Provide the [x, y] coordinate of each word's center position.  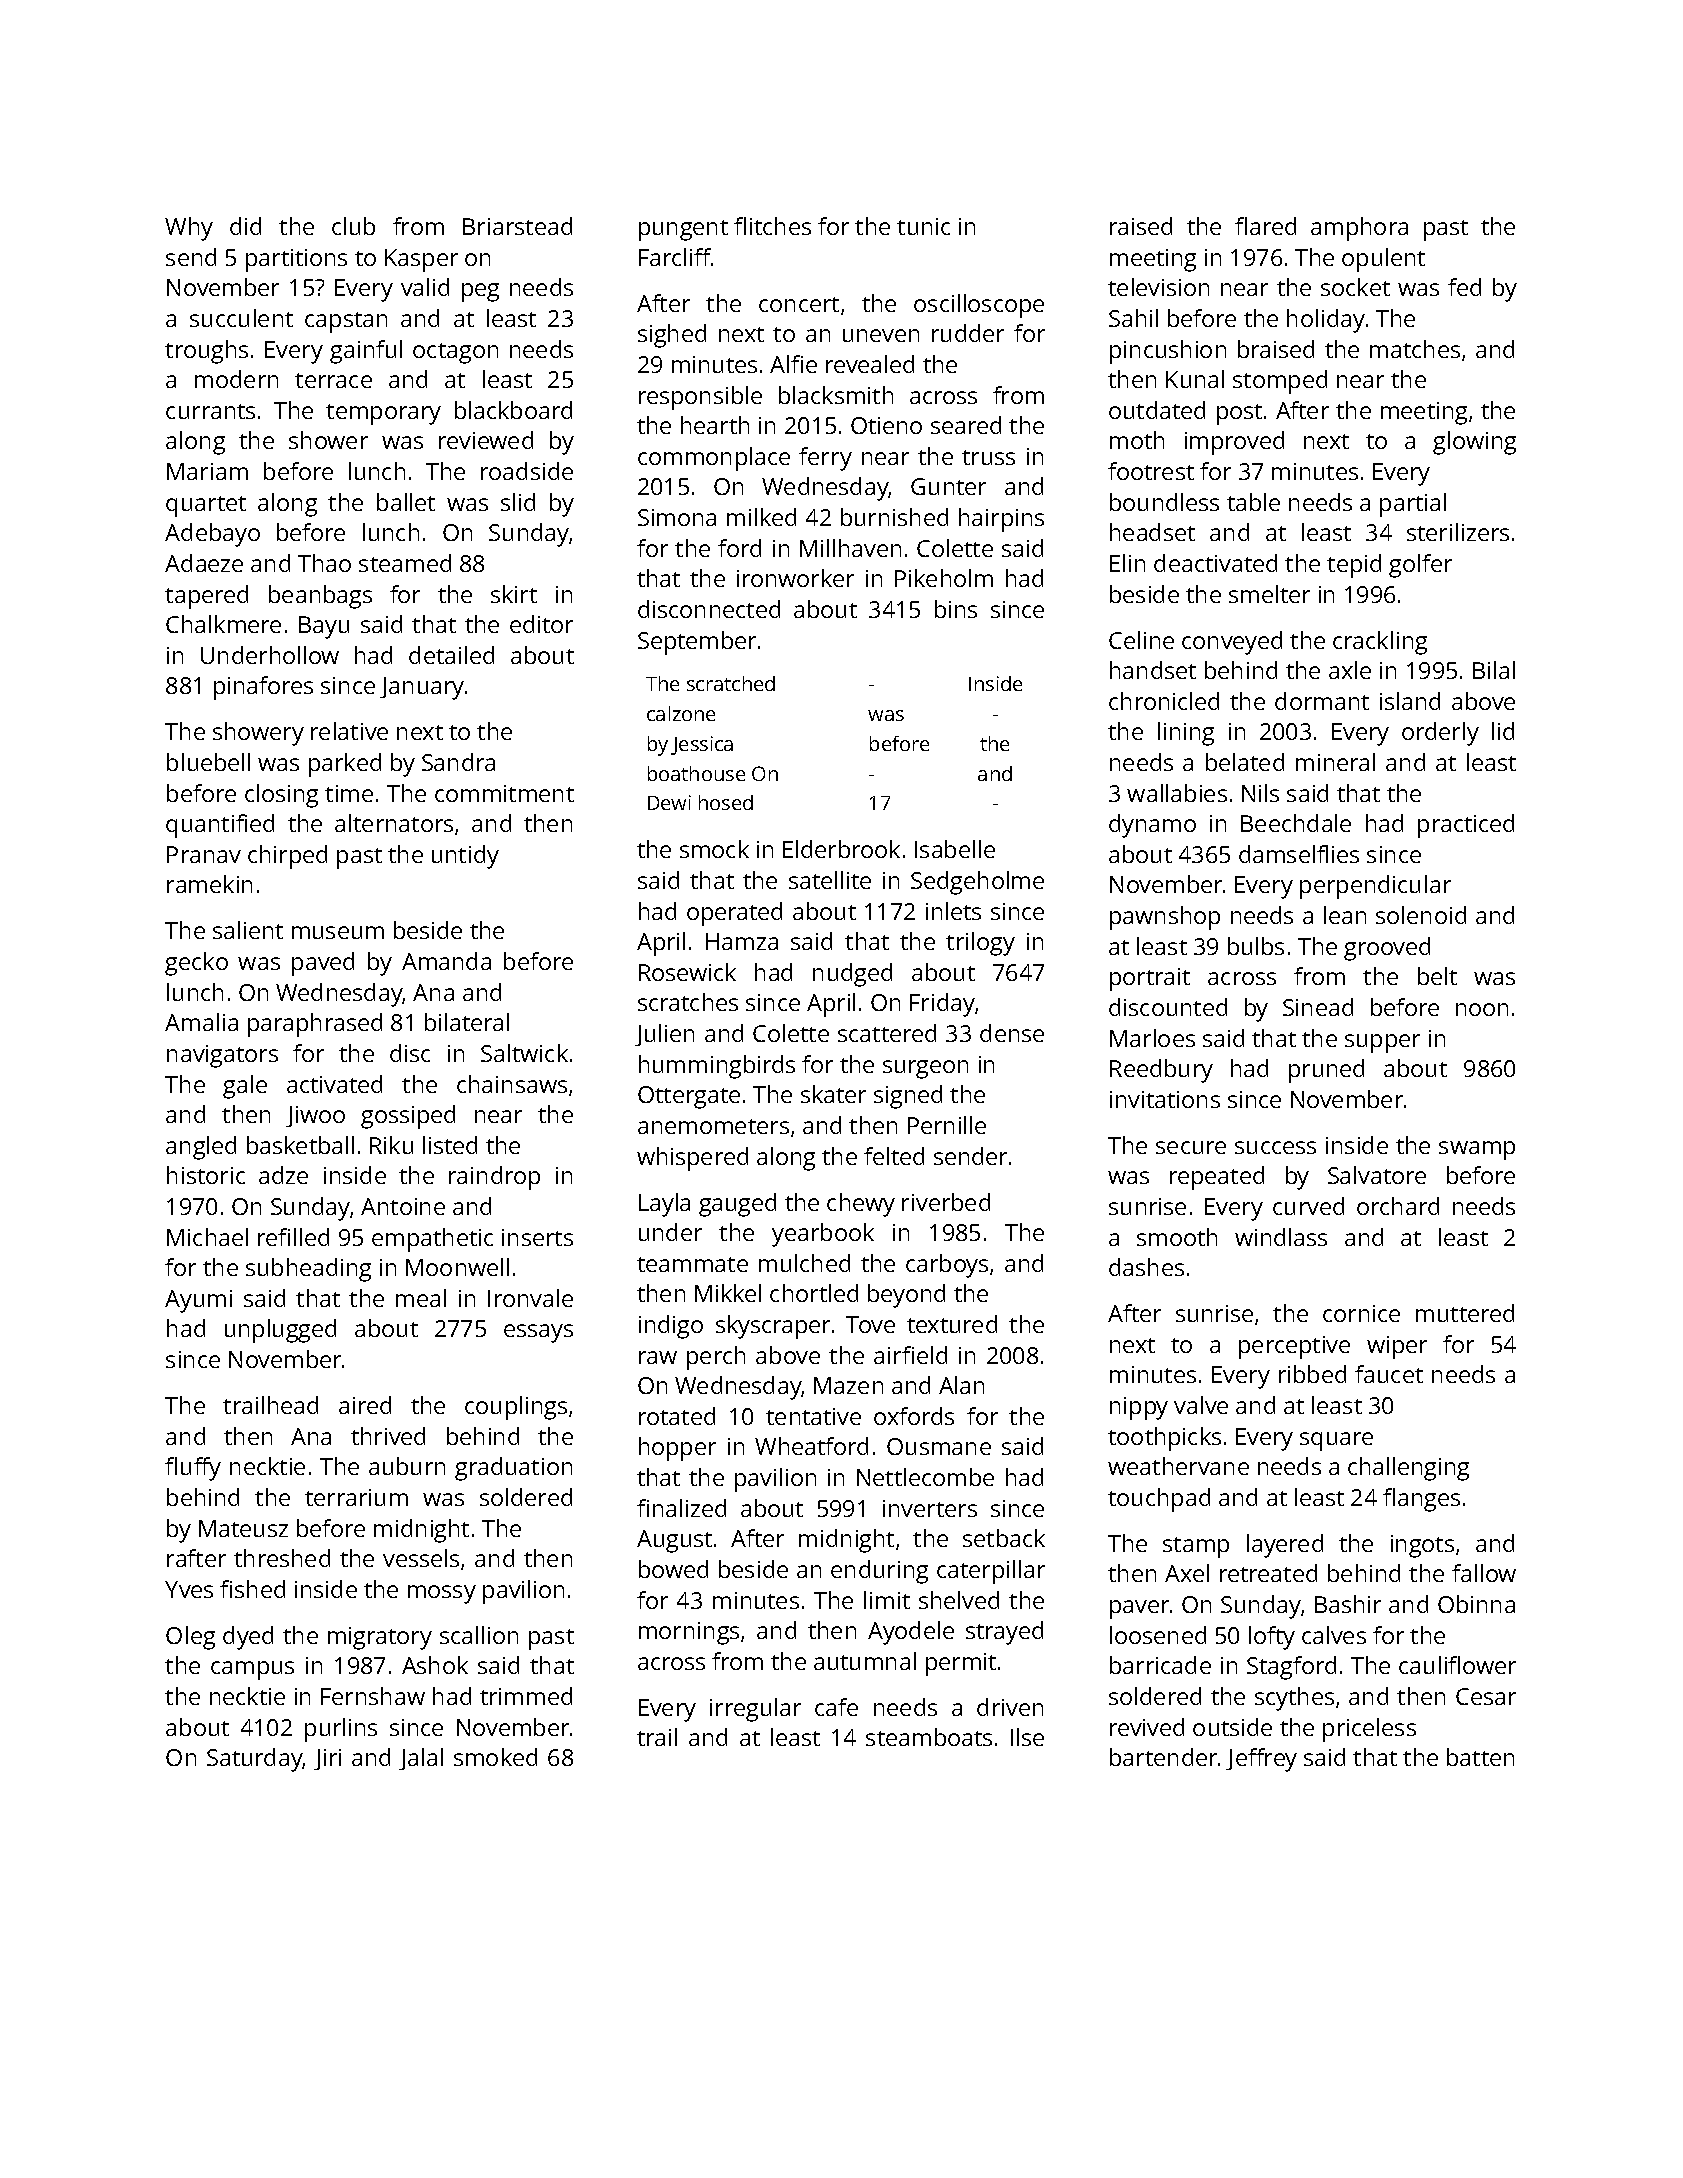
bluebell [208, 762]
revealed [870, 364]
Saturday [255, 1760]
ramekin [209, 884]
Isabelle [955, 849]
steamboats [929, 1737]
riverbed [946, 1202]
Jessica [702, 745]
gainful [366, 352]
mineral [1335, 762]
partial [1413, 505]
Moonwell [457, 1267]
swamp [1477, 1150]
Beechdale [1296, 823]
